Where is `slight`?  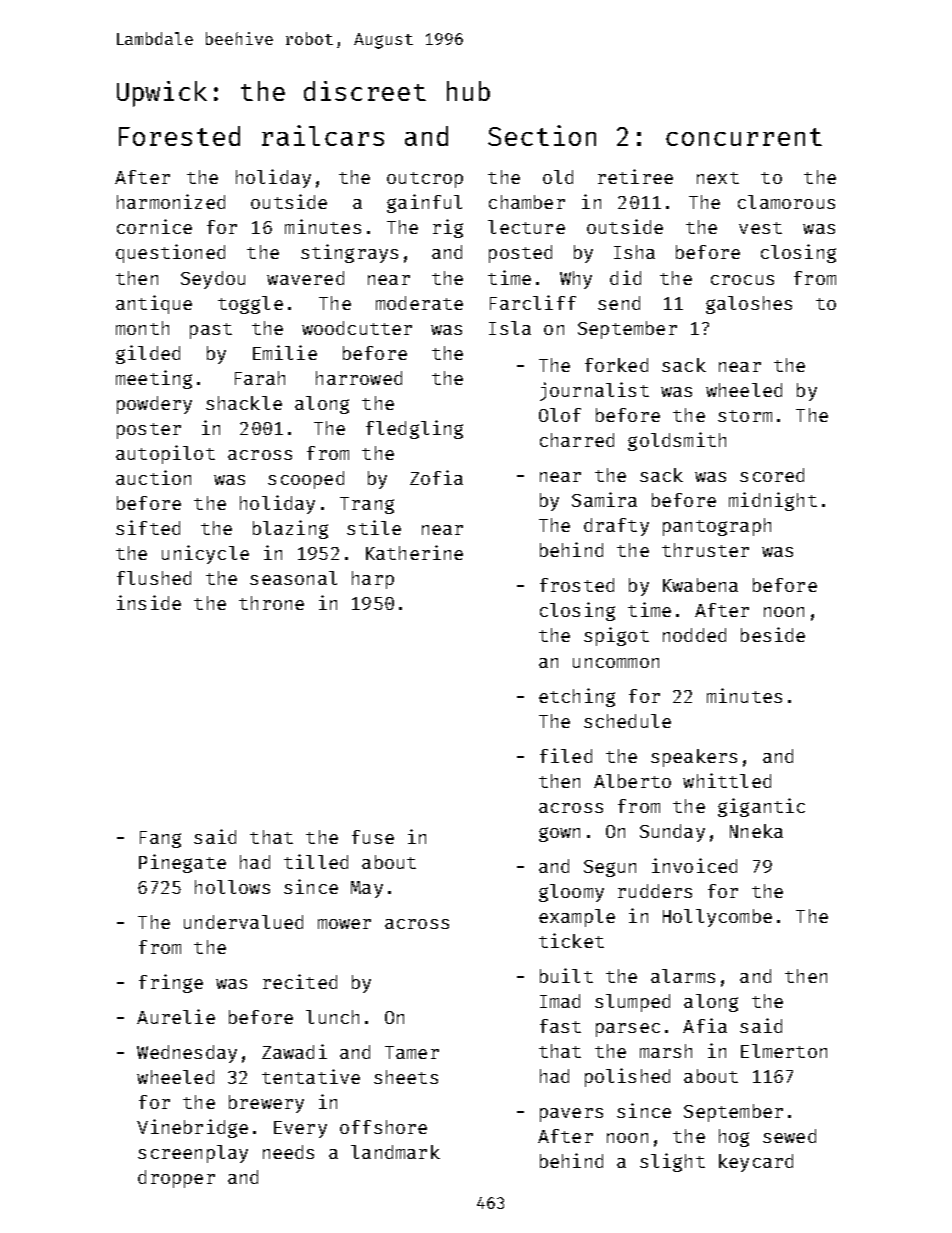 slight is located at coordinates (672, 1162).
